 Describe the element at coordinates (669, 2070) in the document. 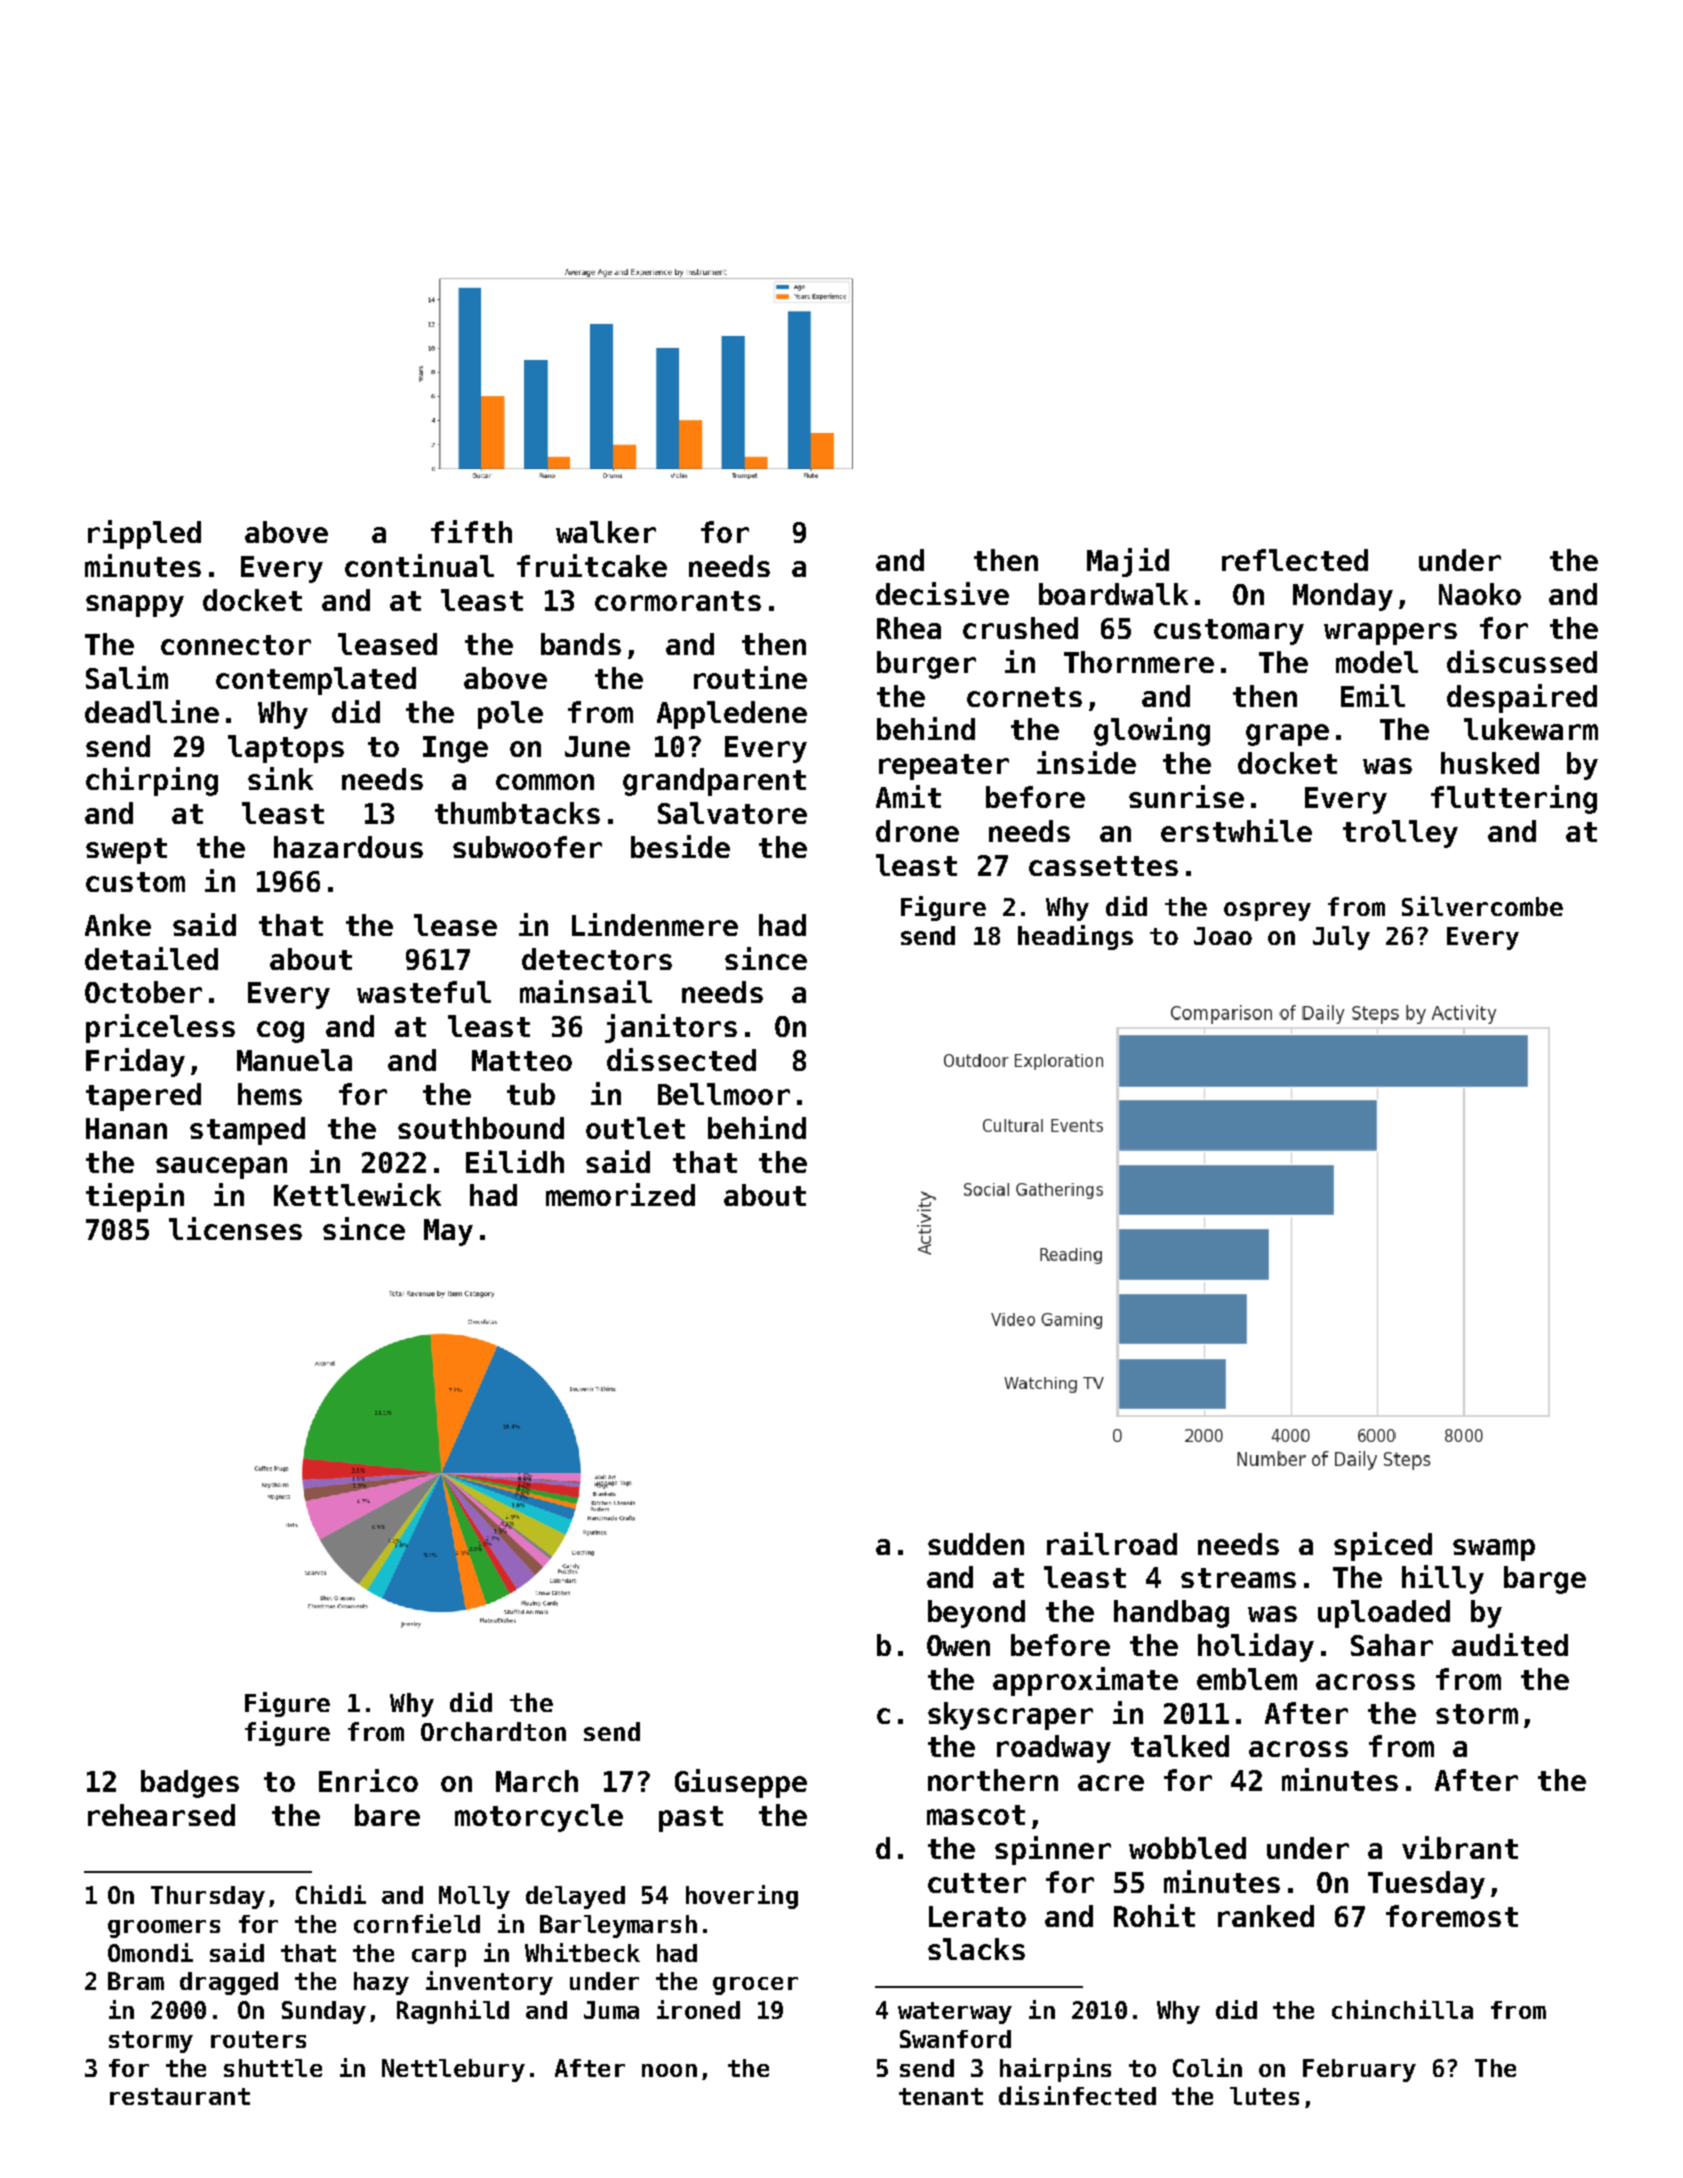

I see `noon` at that location.
